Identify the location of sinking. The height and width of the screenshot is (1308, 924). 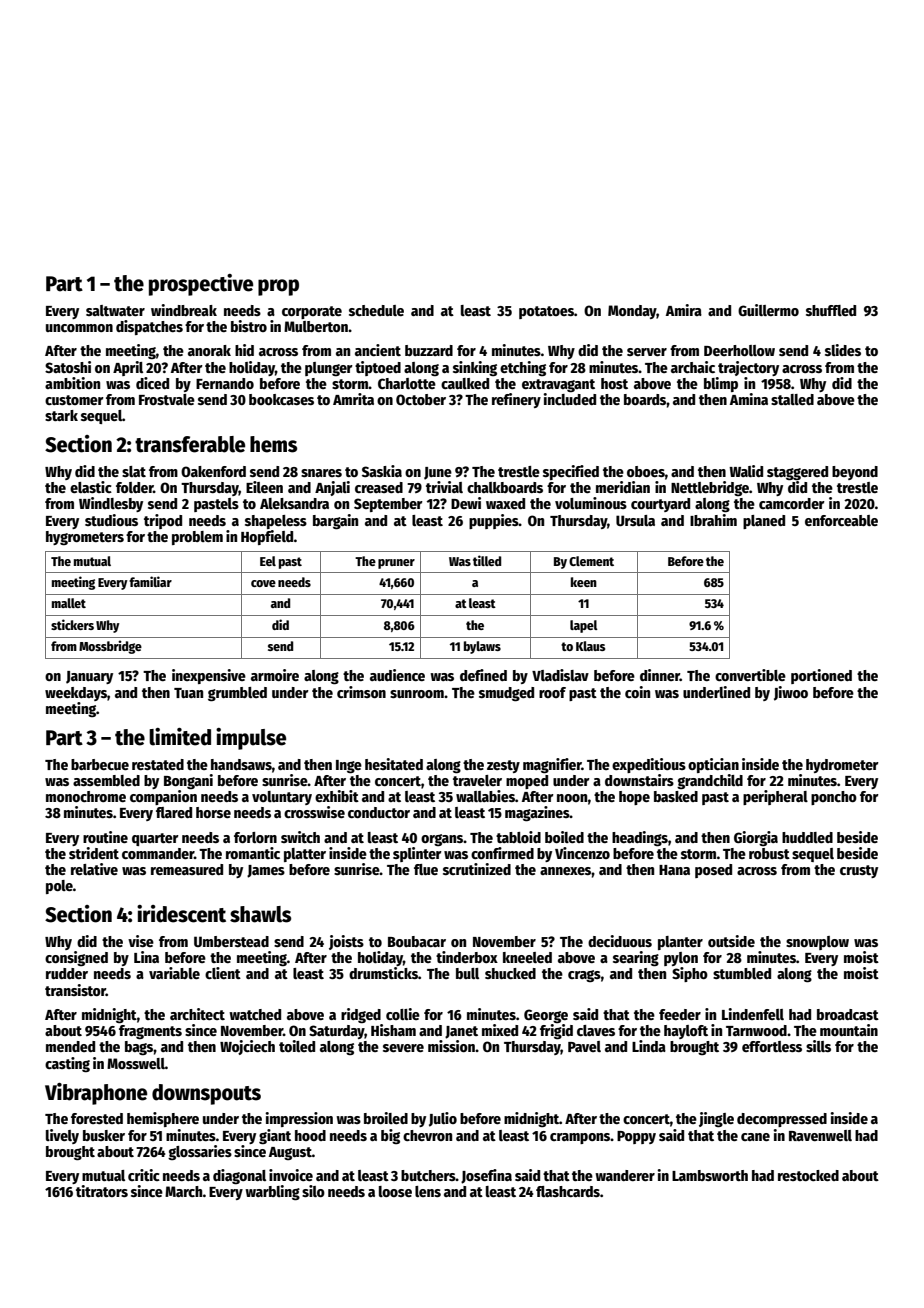
(475, 368).
